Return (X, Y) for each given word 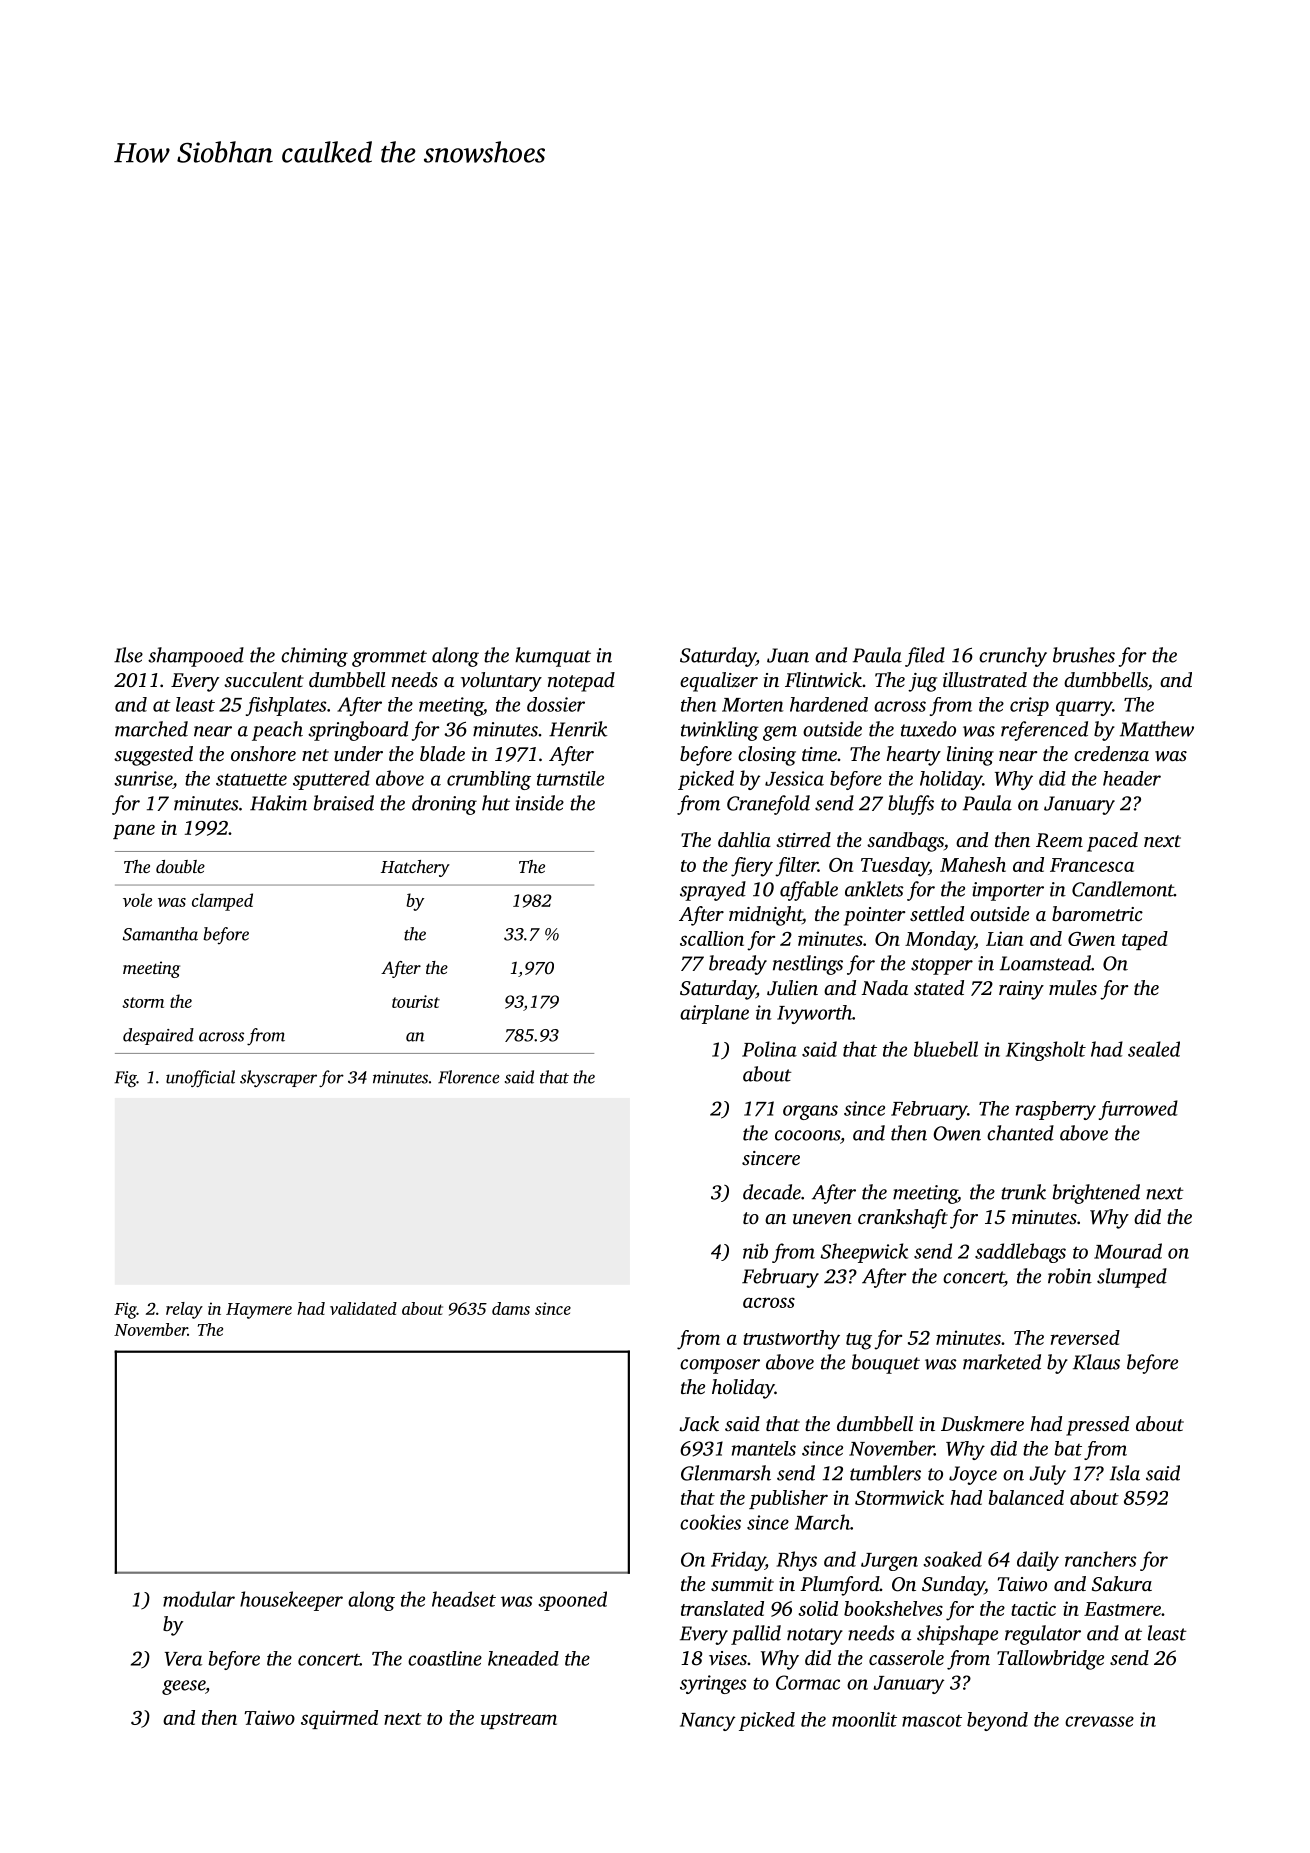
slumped (1132, 1278)
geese (183, 1687)
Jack (699, 1424)
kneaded (523, 1658)
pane (134, 831)
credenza (1111, 754)
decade (772, 1192)
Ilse (128, 655)
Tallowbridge (1050, 1660)
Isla (1125, 1473)
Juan (788, 655)
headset (464, 1599)
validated (363, 1308)
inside (540, 803)
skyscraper (278, 1078)
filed (925, 657)
